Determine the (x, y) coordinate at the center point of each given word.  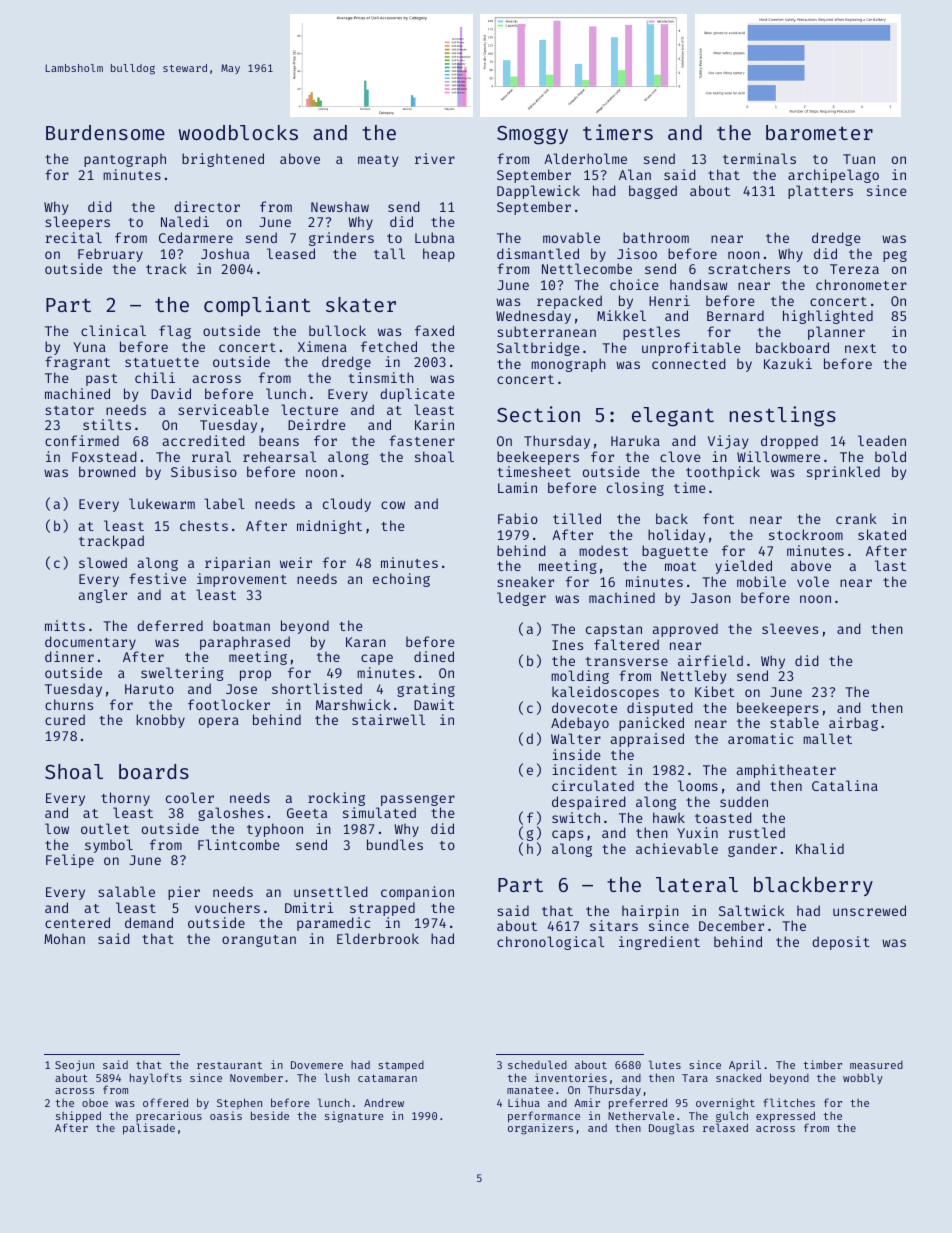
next (860, 348)
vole (813, 581)
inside (576, 754)
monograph (568, 365)
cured (65, 719)
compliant (257, 306)
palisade (149, 1129)
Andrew (384, 1102)
